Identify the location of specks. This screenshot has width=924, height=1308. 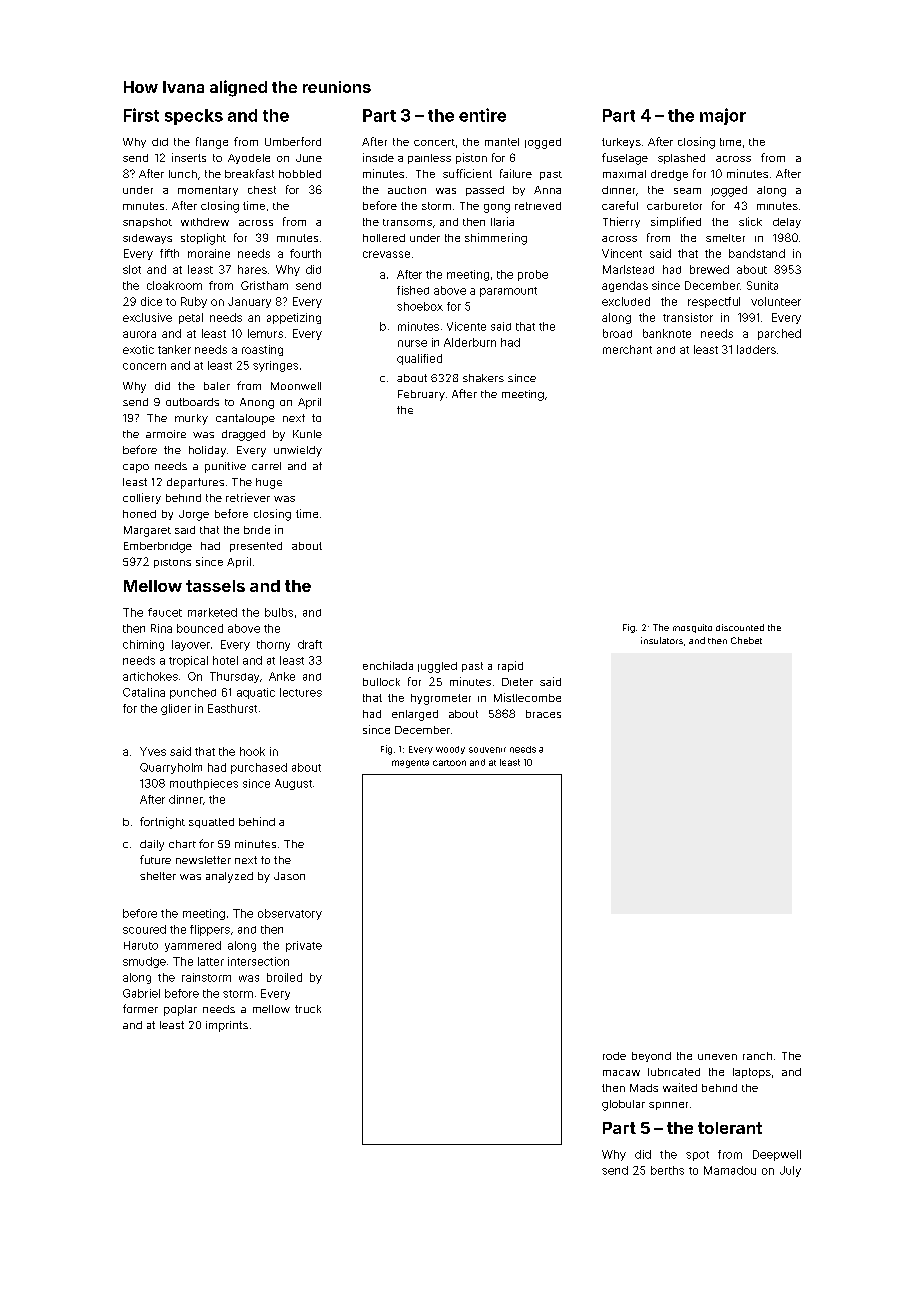
(194, 117).
